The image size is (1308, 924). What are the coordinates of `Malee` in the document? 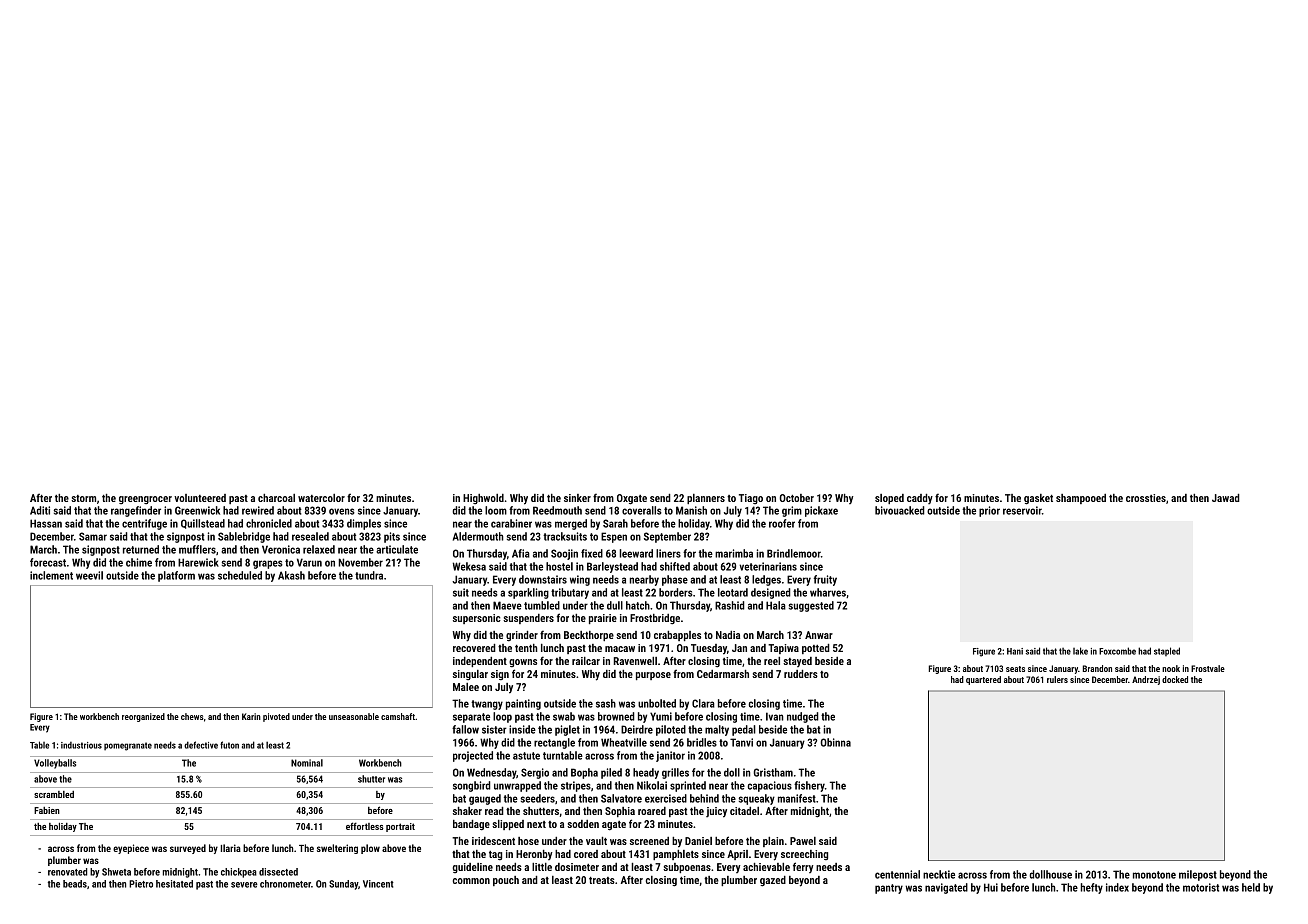 It's located at (466, 687).
